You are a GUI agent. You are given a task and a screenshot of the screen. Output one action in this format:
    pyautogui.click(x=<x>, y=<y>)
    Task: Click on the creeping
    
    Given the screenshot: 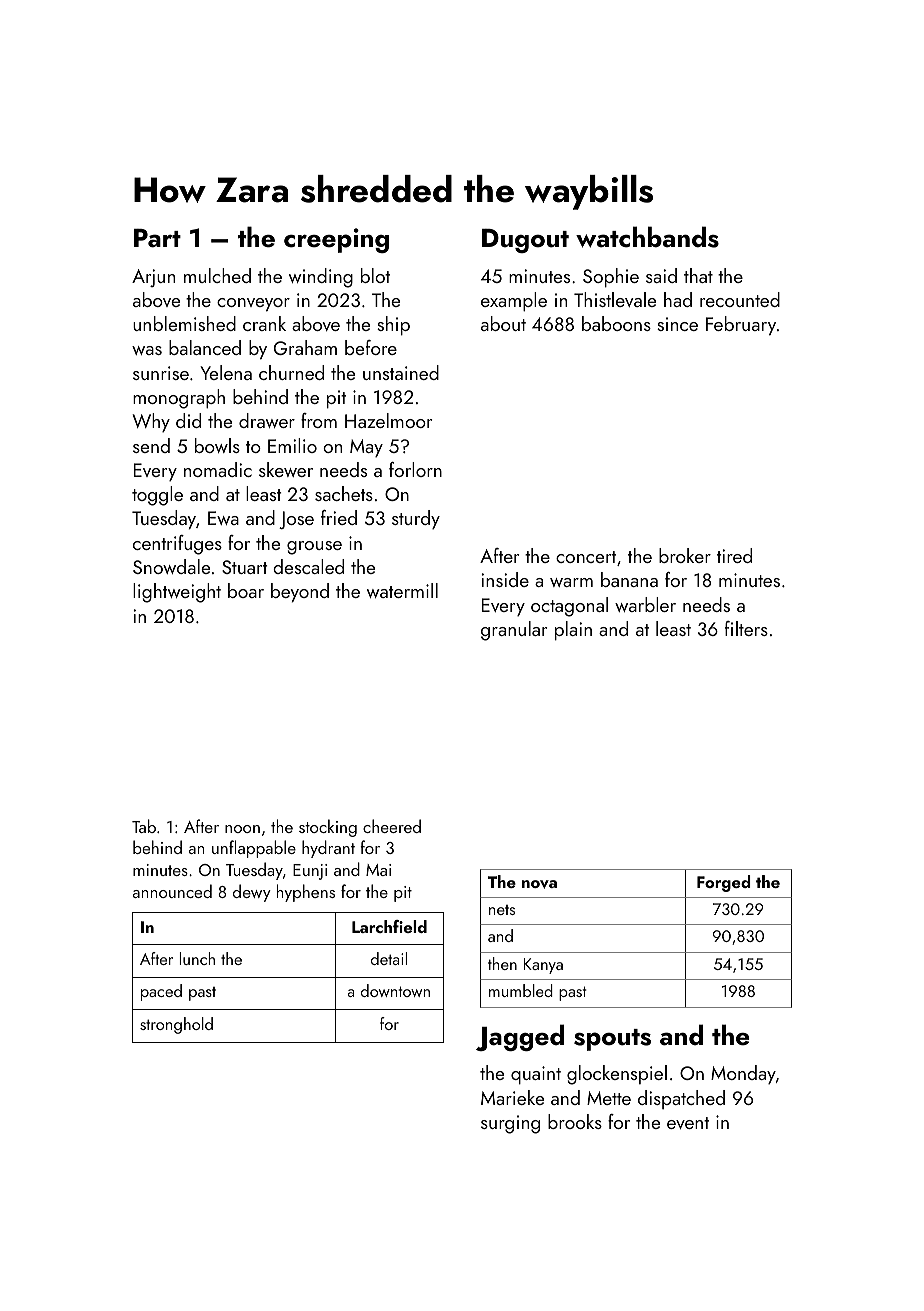 What is the action you would take?
    pyautogui.click(x=336, y=240)
